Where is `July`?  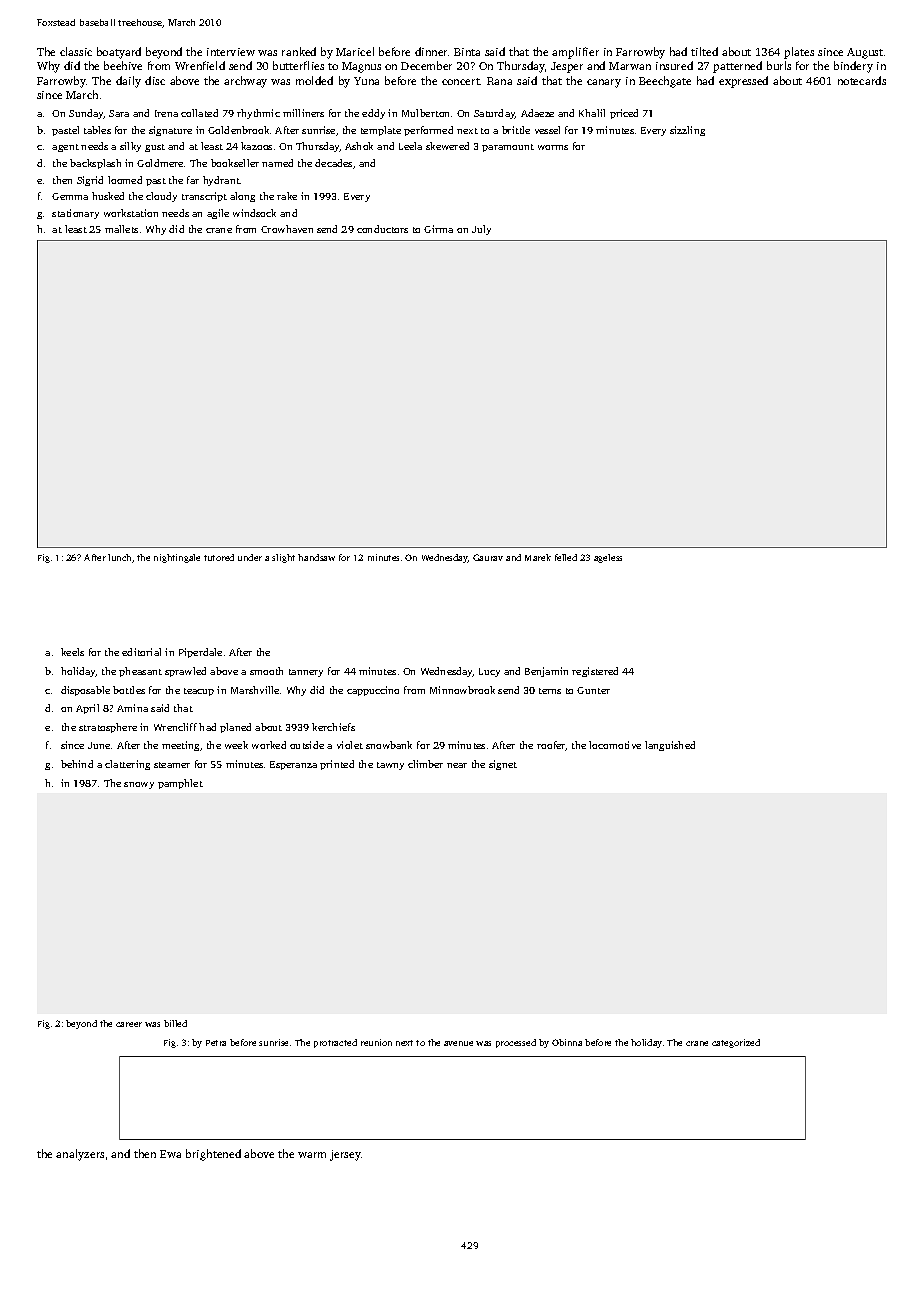 July is located at coordinates (481, 230).
